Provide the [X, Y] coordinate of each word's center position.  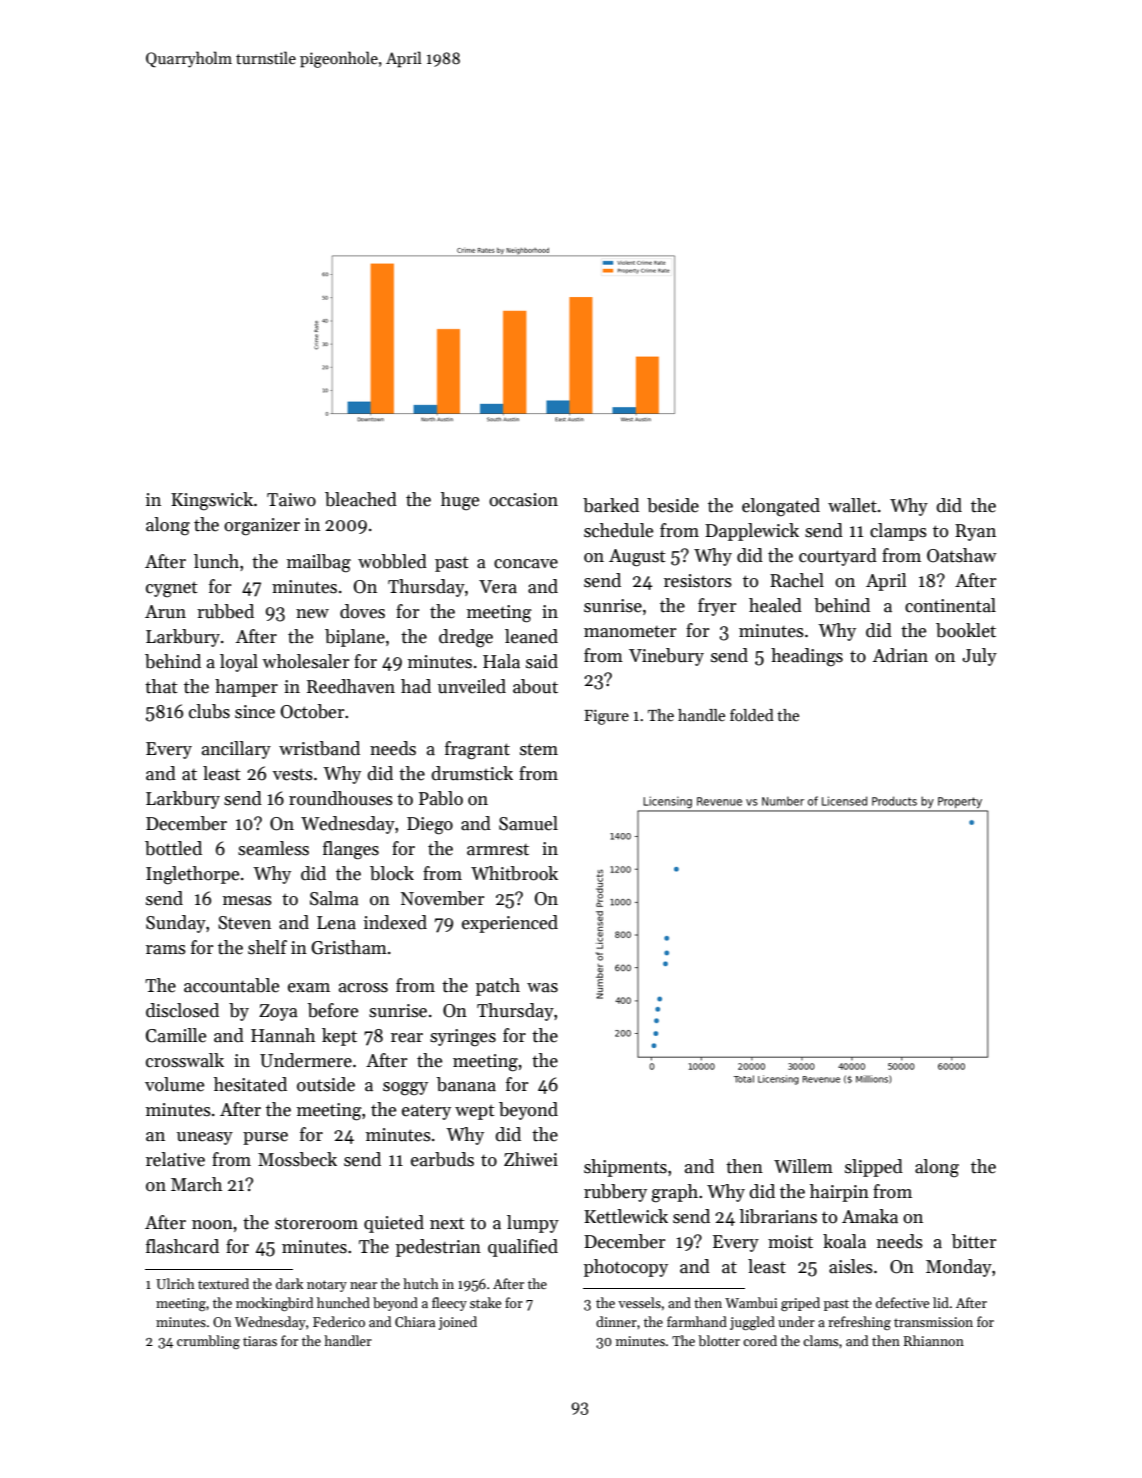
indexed [395, 922]
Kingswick [212, 501]
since [255, 712]
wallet [852, 505]
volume [174, 1084]
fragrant [477, 750]
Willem [803, 1166]
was [542, 988]
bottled [173, 848]
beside [673, 505]
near [363, 1285]
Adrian [900, 655]
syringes [463, 1038]
